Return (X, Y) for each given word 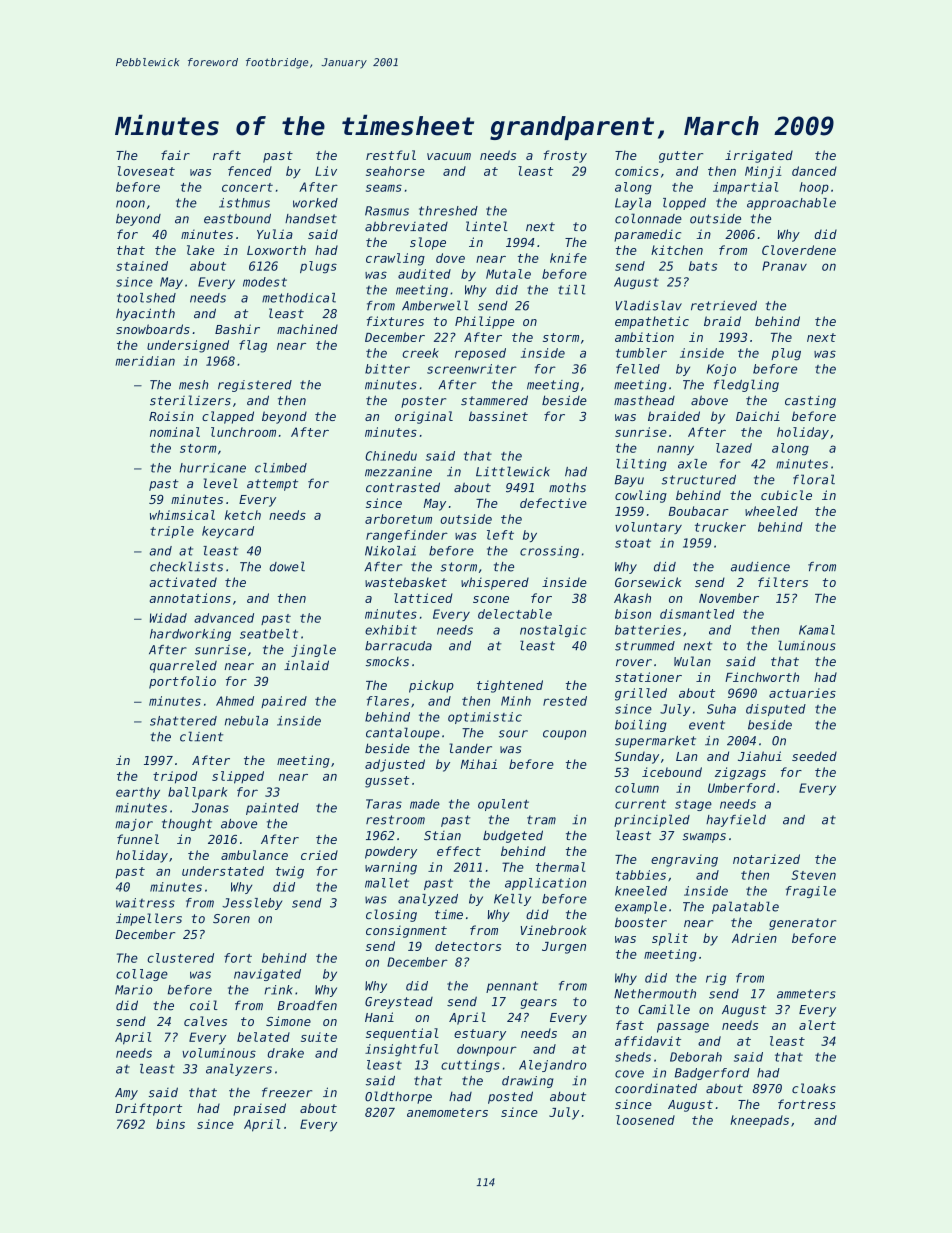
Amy (126, 1094)
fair (175, 155)
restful (391, 155)
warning (391, 868)
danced (814, 171)
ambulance (254, 855)
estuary (480, 1035)
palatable (745, 907)
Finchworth (762, 677)
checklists (186, 566)
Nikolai (390, 551)
